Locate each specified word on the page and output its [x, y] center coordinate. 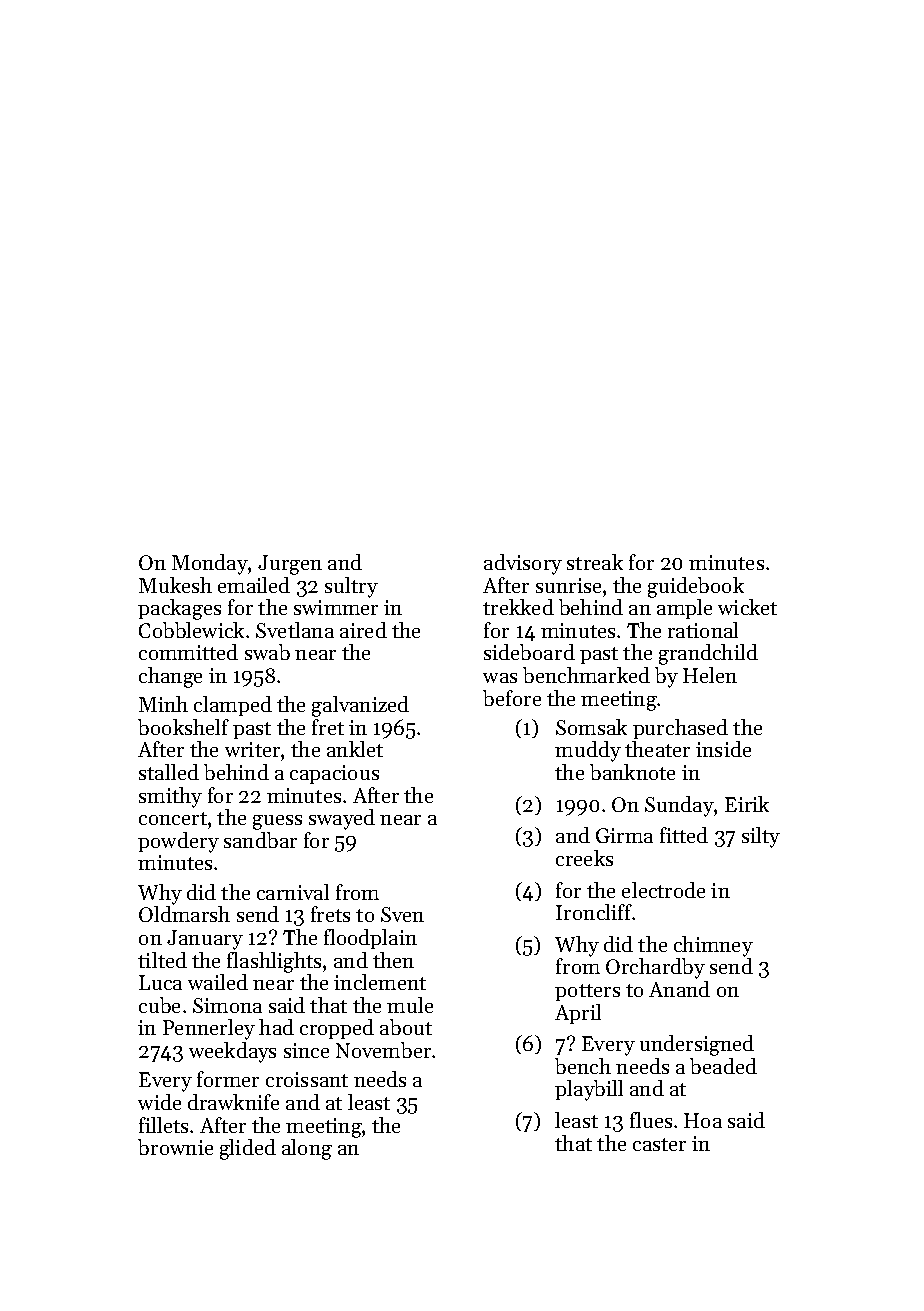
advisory [523, 564]
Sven [402, 914]
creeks [584, 858]
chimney [713, 946]
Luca [160, 982]
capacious [334, 774]
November [383, 1050]
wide [159, 1102]
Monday [210, 564]
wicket [747, 607]
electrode [663, 890]
